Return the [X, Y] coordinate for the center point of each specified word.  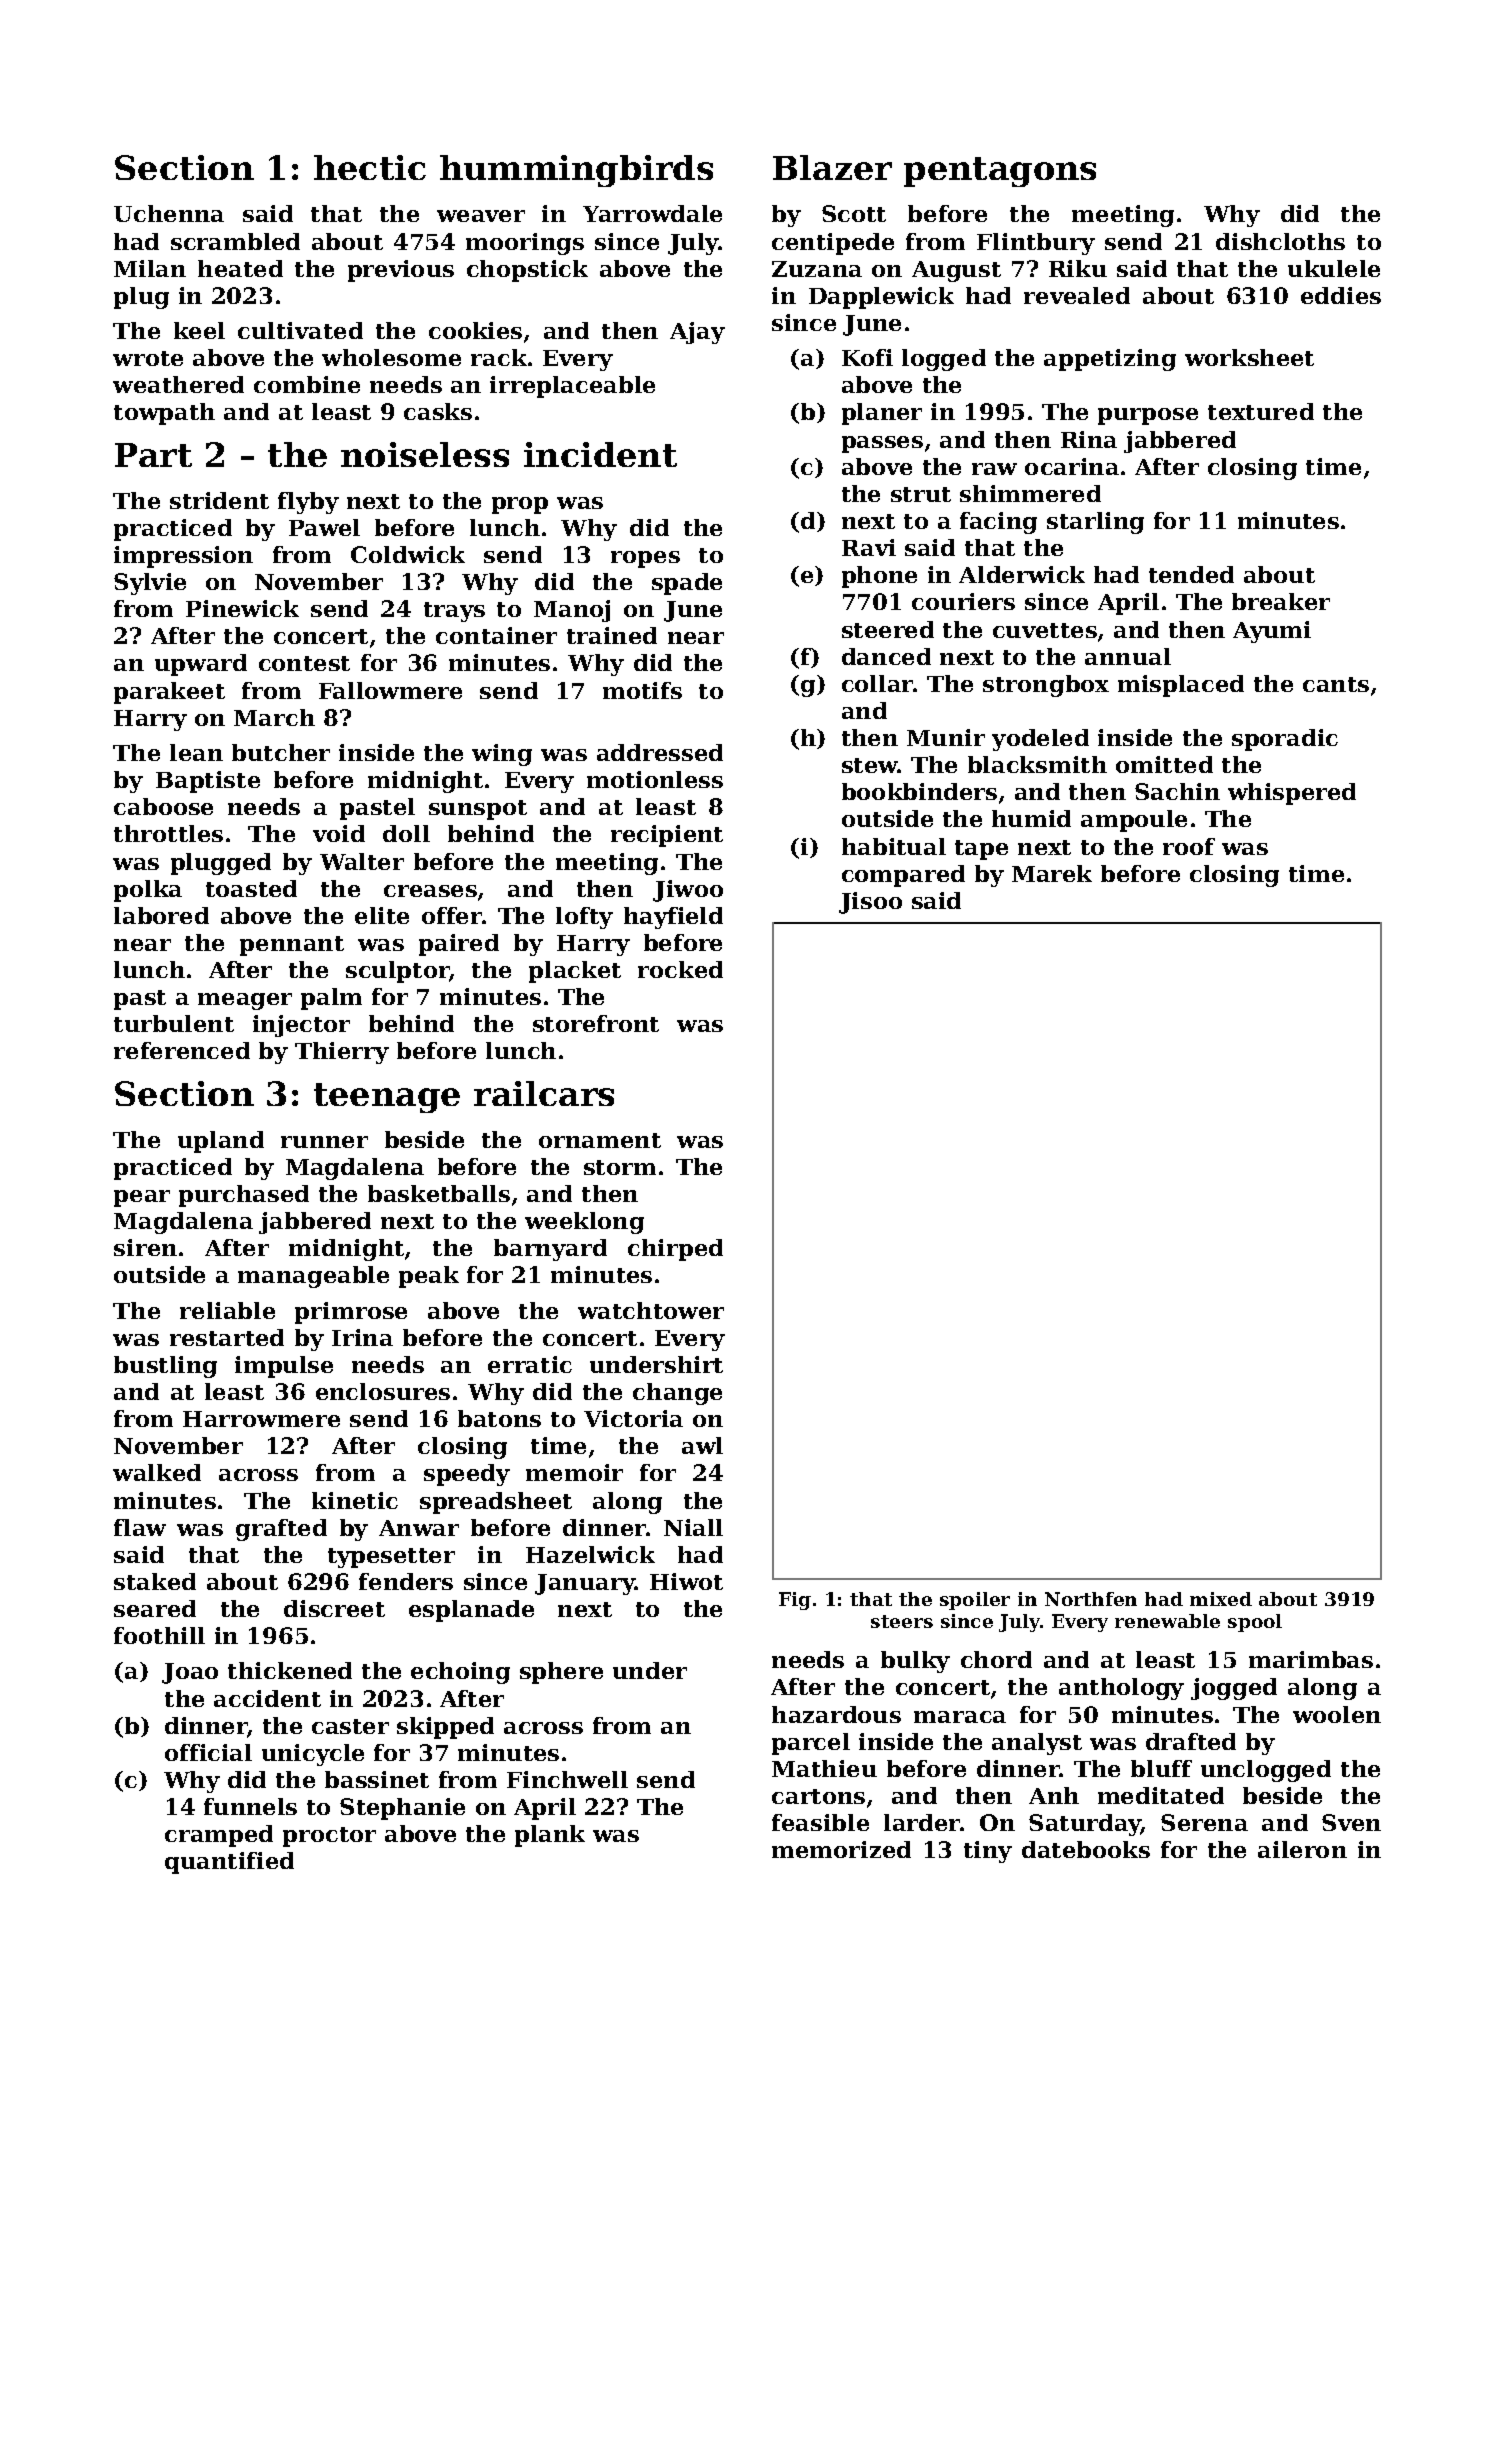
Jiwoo [688, 891]
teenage [387, 1098]
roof [1189, 846]
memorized [841, 1849]
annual [1128, 656]
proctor [329, 1837]
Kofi [867, 357]
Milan [150, 268]
